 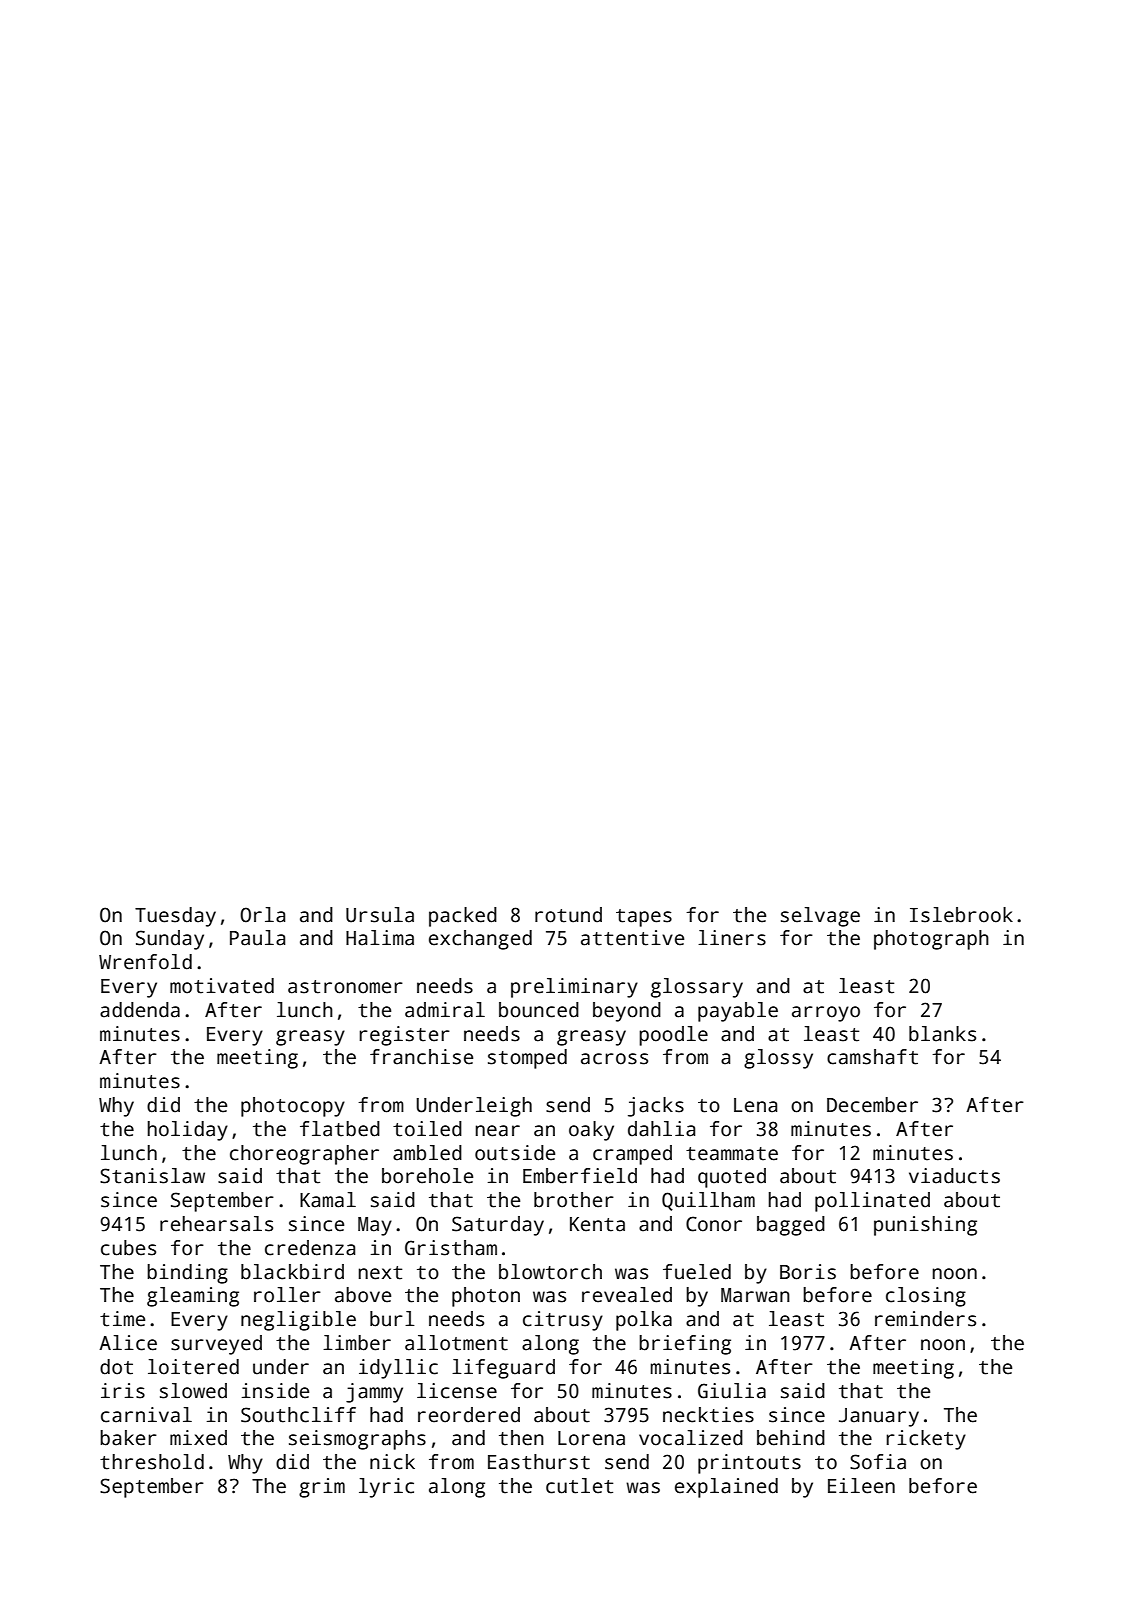 I want to click on attentive, so click(x=632, y=938).
